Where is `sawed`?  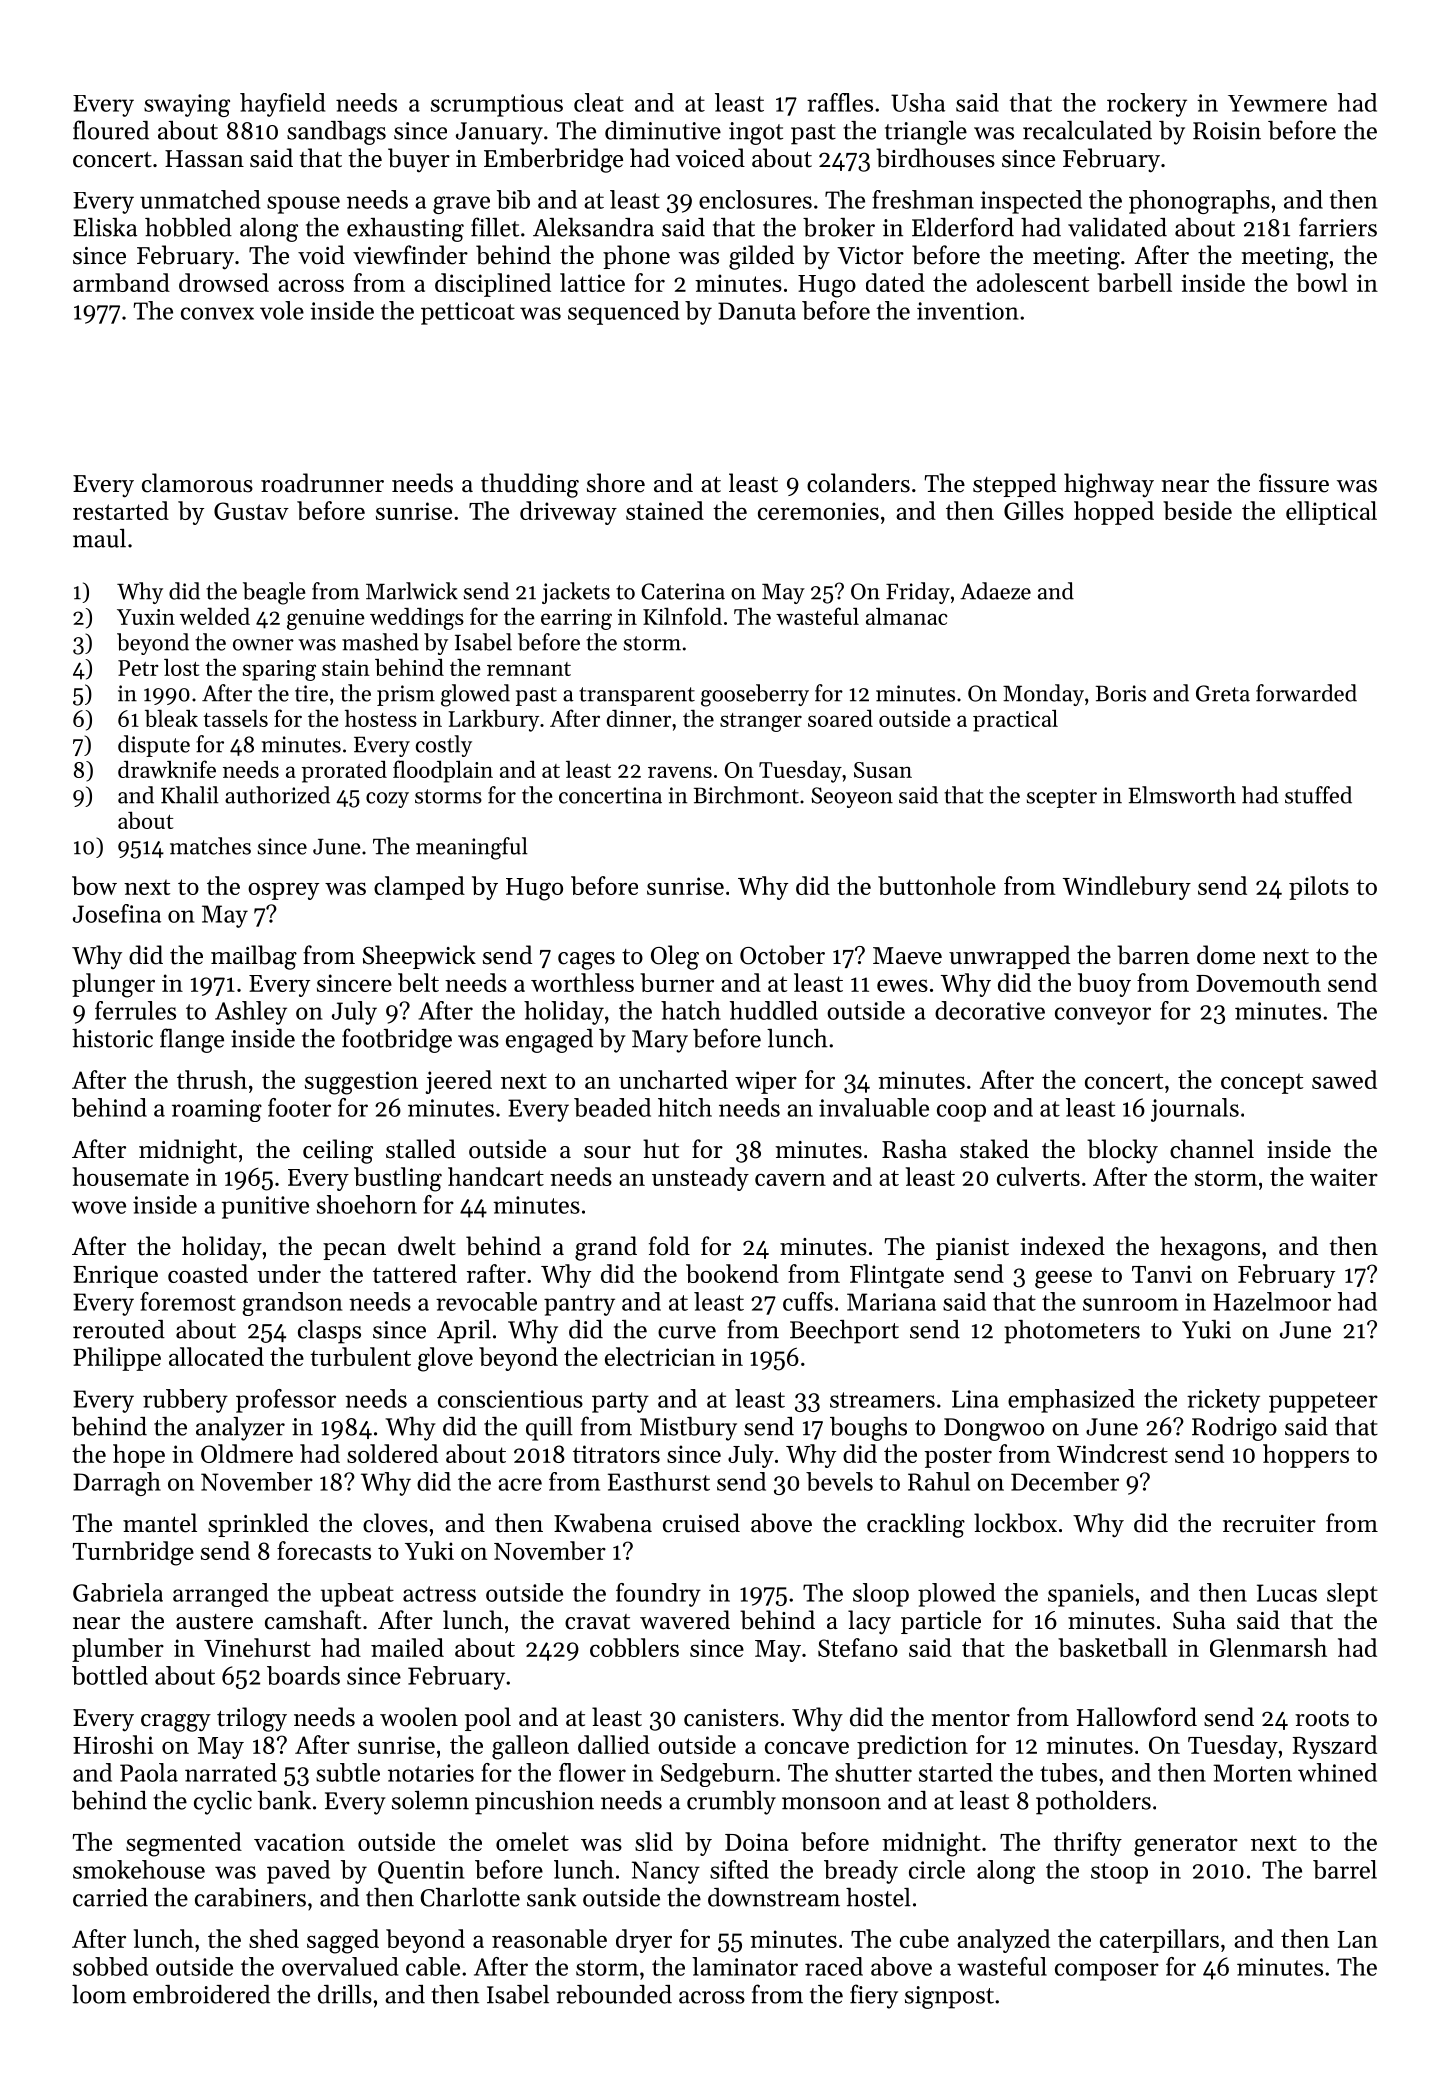 sawed is located at coordinates (1344, 1079).
